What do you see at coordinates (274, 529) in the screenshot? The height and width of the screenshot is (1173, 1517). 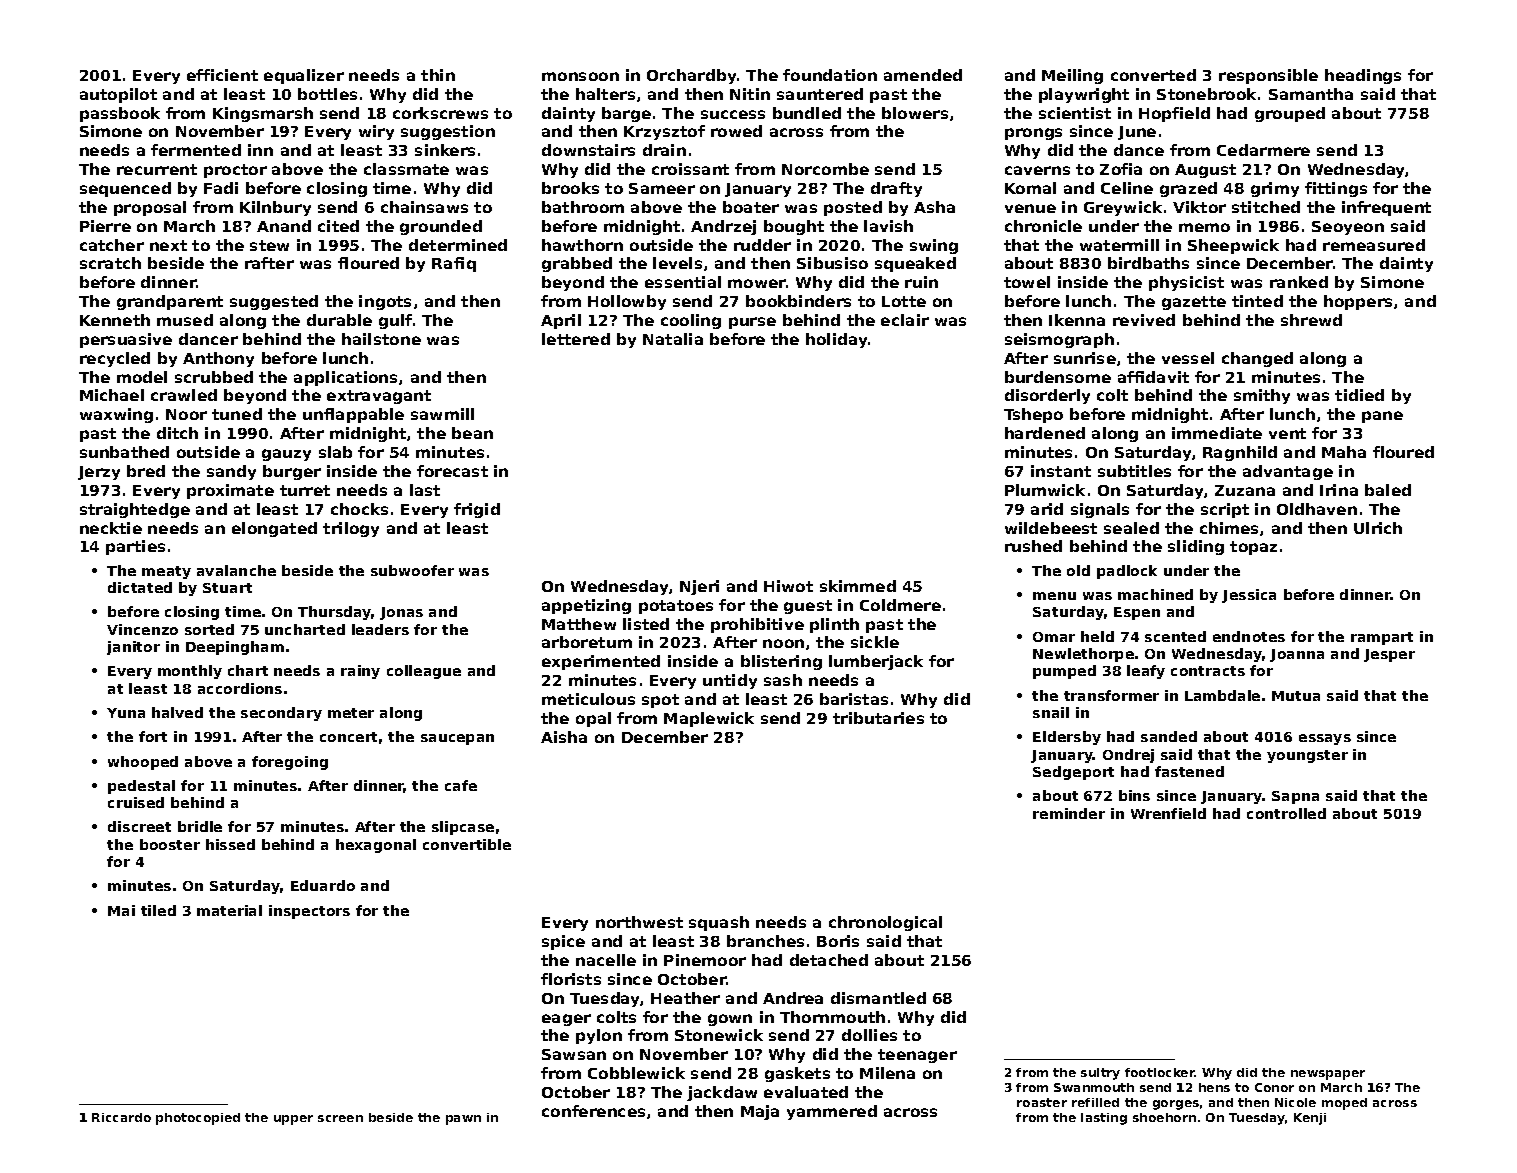 I see `elongated` at bounding box center [274, 529].
